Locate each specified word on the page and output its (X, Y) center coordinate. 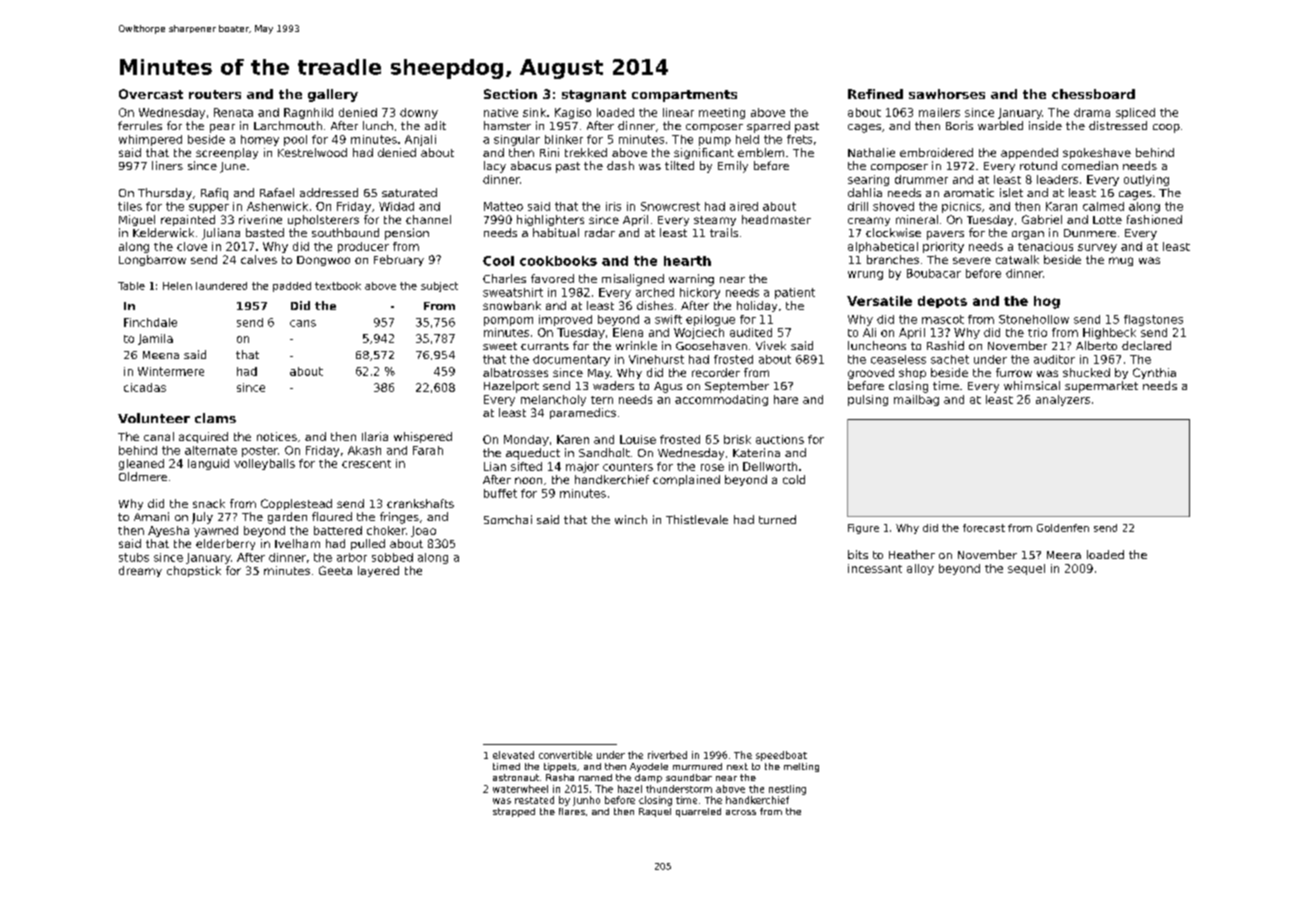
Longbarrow (152, 260)
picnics (961, 207)
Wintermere (171, 371)
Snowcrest (670, 206)
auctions (780, 439)
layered (378, 571)
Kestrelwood (312, 152)
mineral (917, 219)
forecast (984, 528)
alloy (920, 569)
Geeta (335, 570)
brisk (737, 439)
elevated (513, 755)
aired (744, 206)
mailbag (916, 400)
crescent (366, 464)
